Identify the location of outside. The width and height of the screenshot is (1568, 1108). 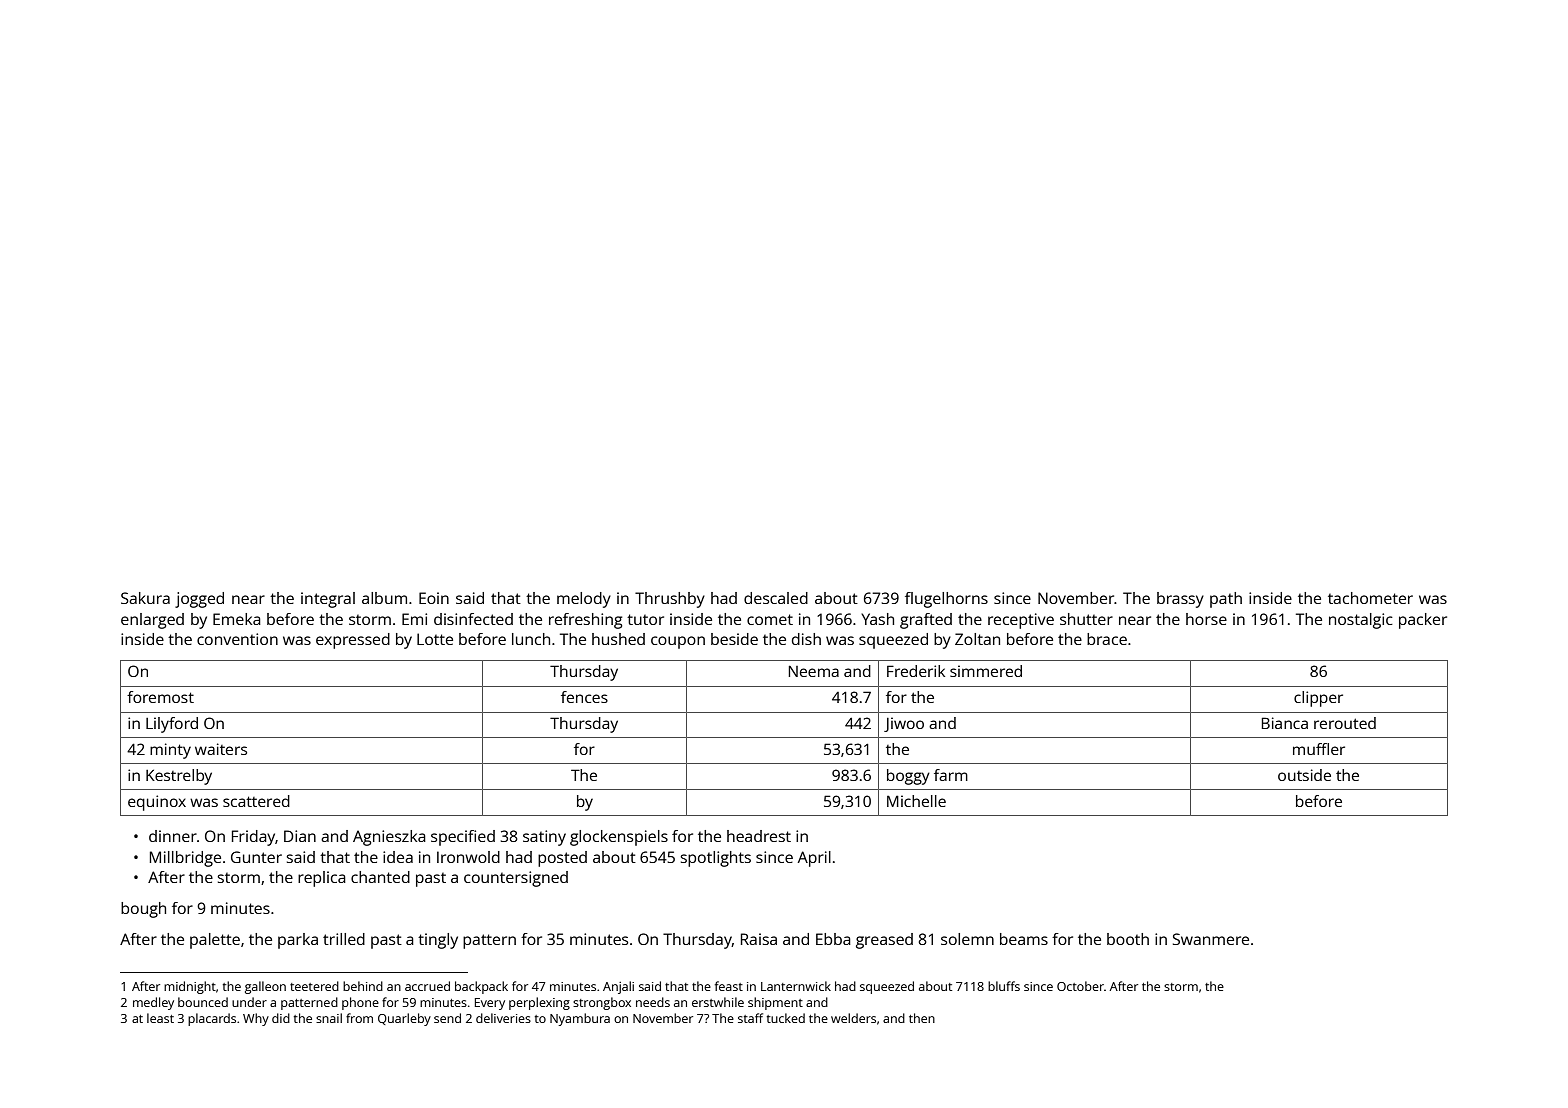
(1304, 775).
